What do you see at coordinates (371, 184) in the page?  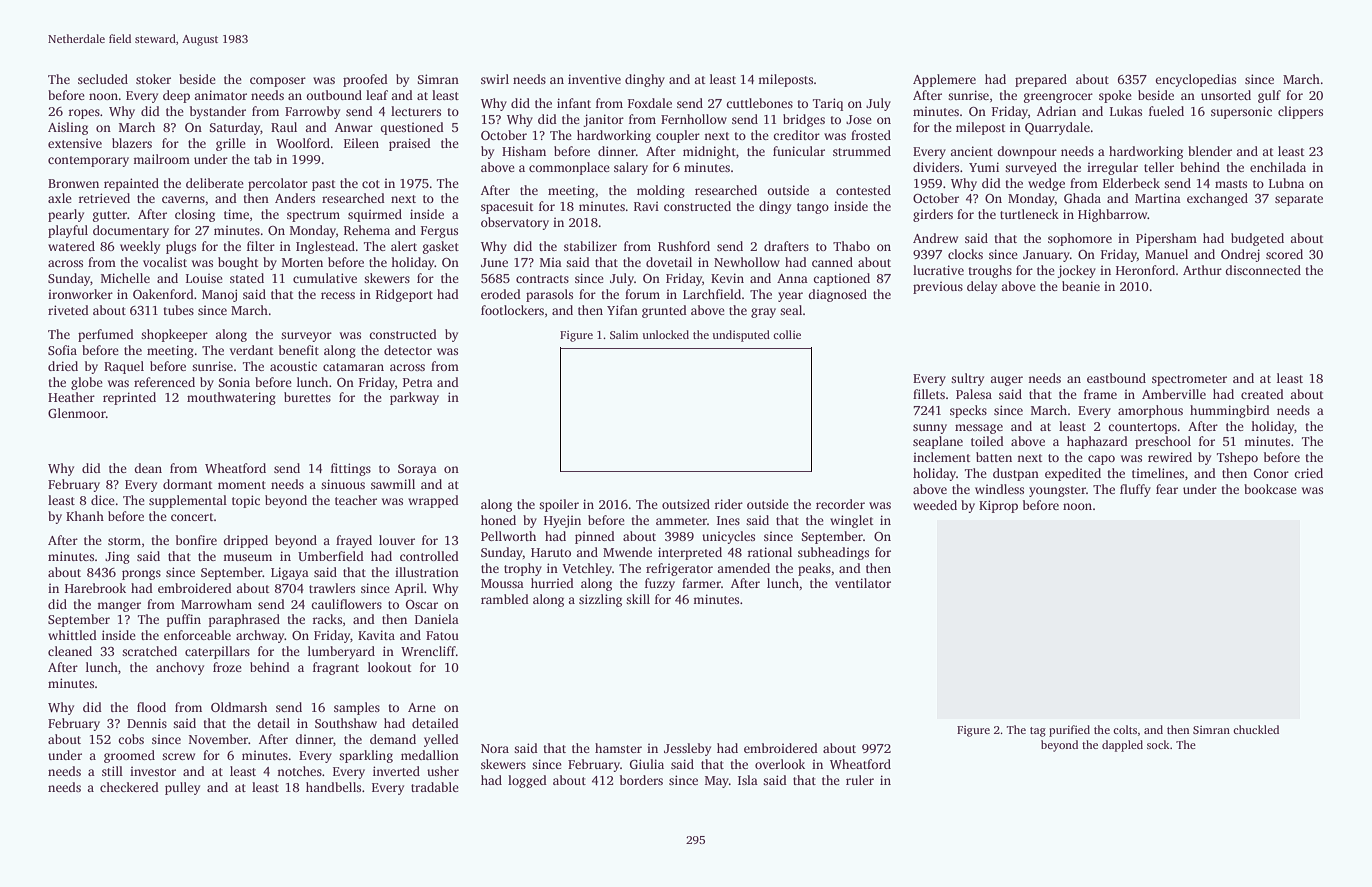 I see `cot` at bounding box center [371, 184].
